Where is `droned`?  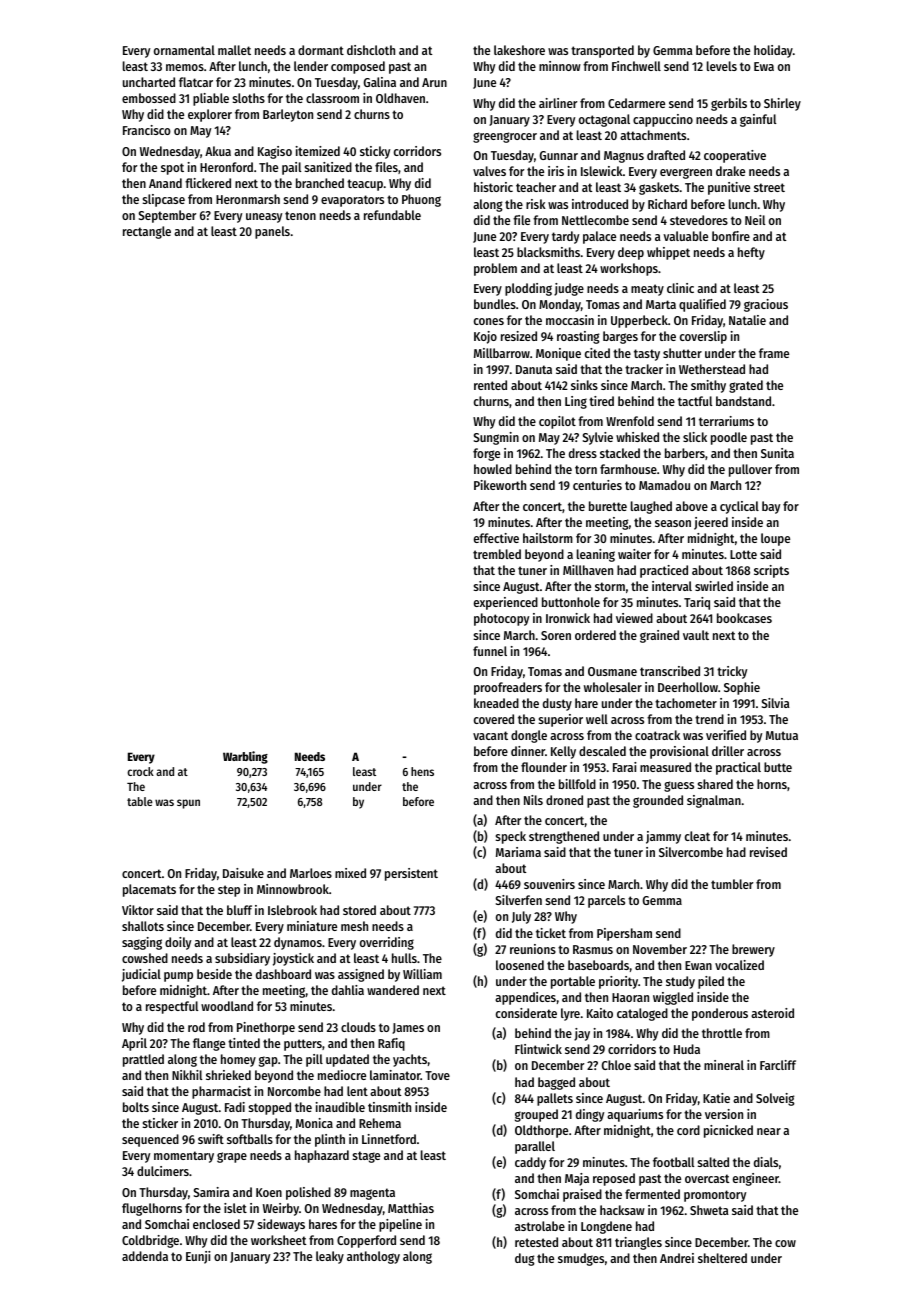
droned is located at coordinates (564, 800).
